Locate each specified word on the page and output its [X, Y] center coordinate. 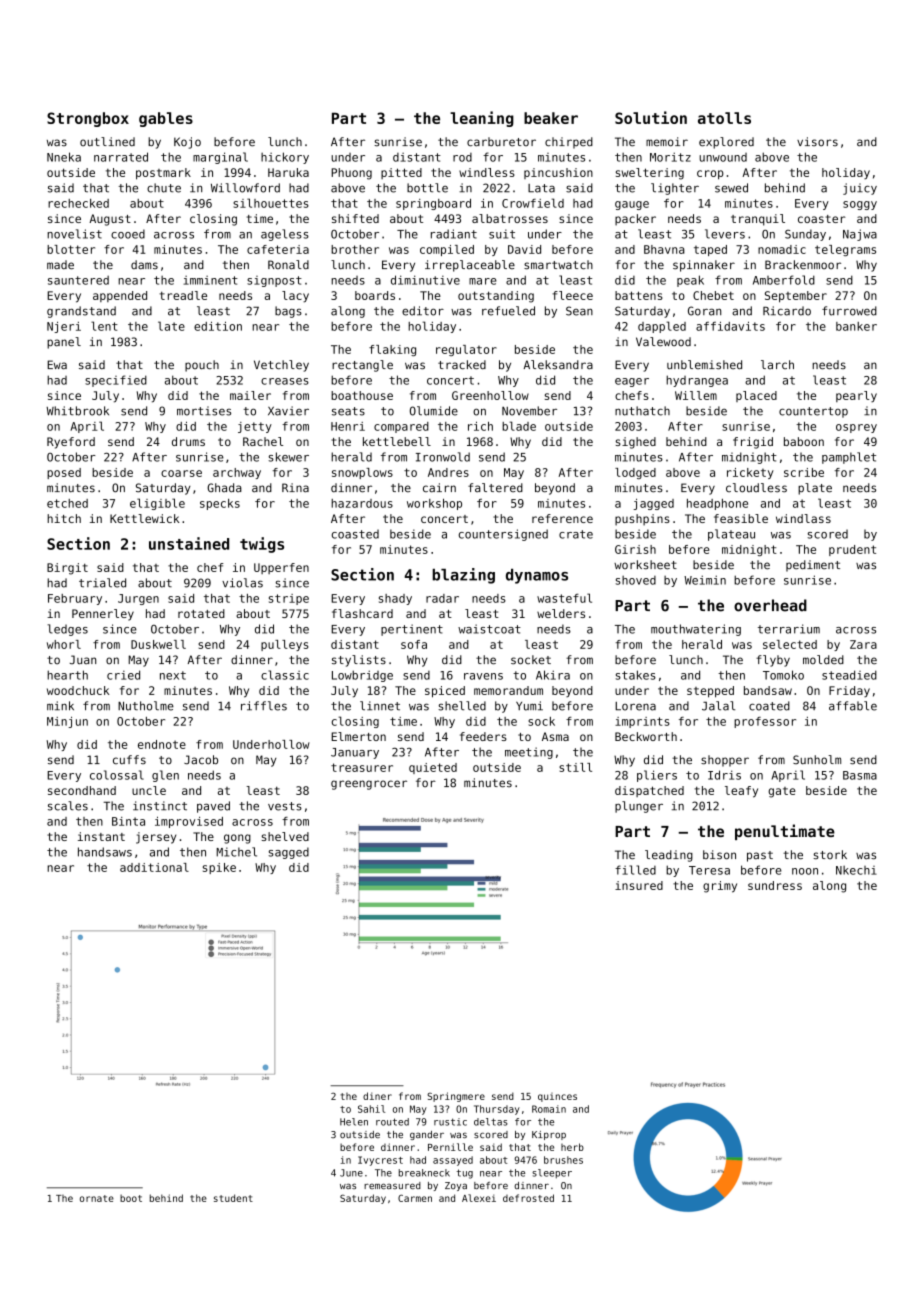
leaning [482, 119]
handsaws [105, 852]
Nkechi [856, 870]
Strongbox [88, 119]
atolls [724, 118]
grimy [720, 887]
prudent [852, 550]
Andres [448, 472]
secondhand [82, 790]
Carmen [415, 1198]
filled [635, 870]
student [233, 1198]
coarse [181, 473]
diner [377, 1096]
